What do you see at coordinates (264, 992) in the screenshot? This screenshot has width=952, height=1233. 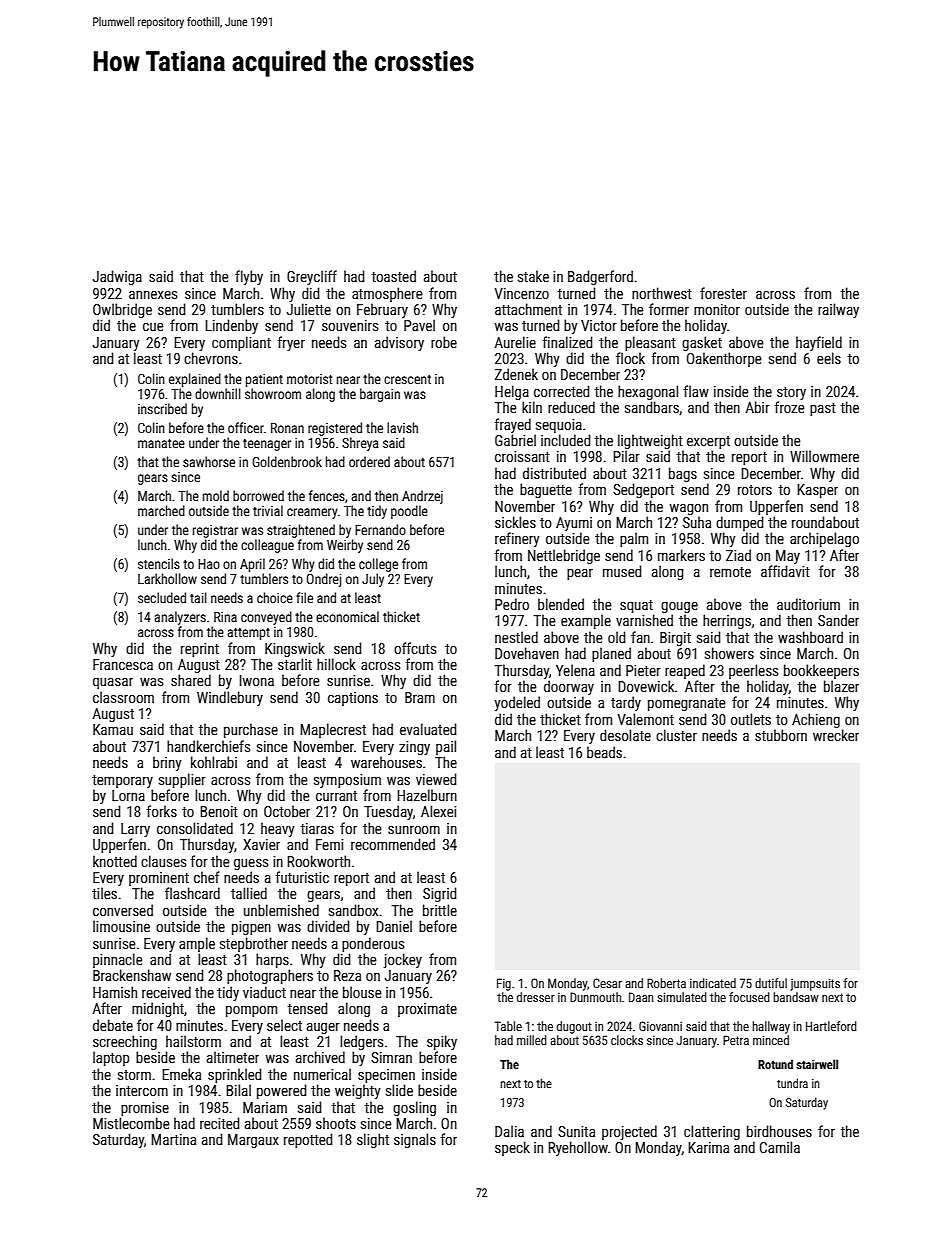 I see `viaduct` at bounding box center [264, 992].
